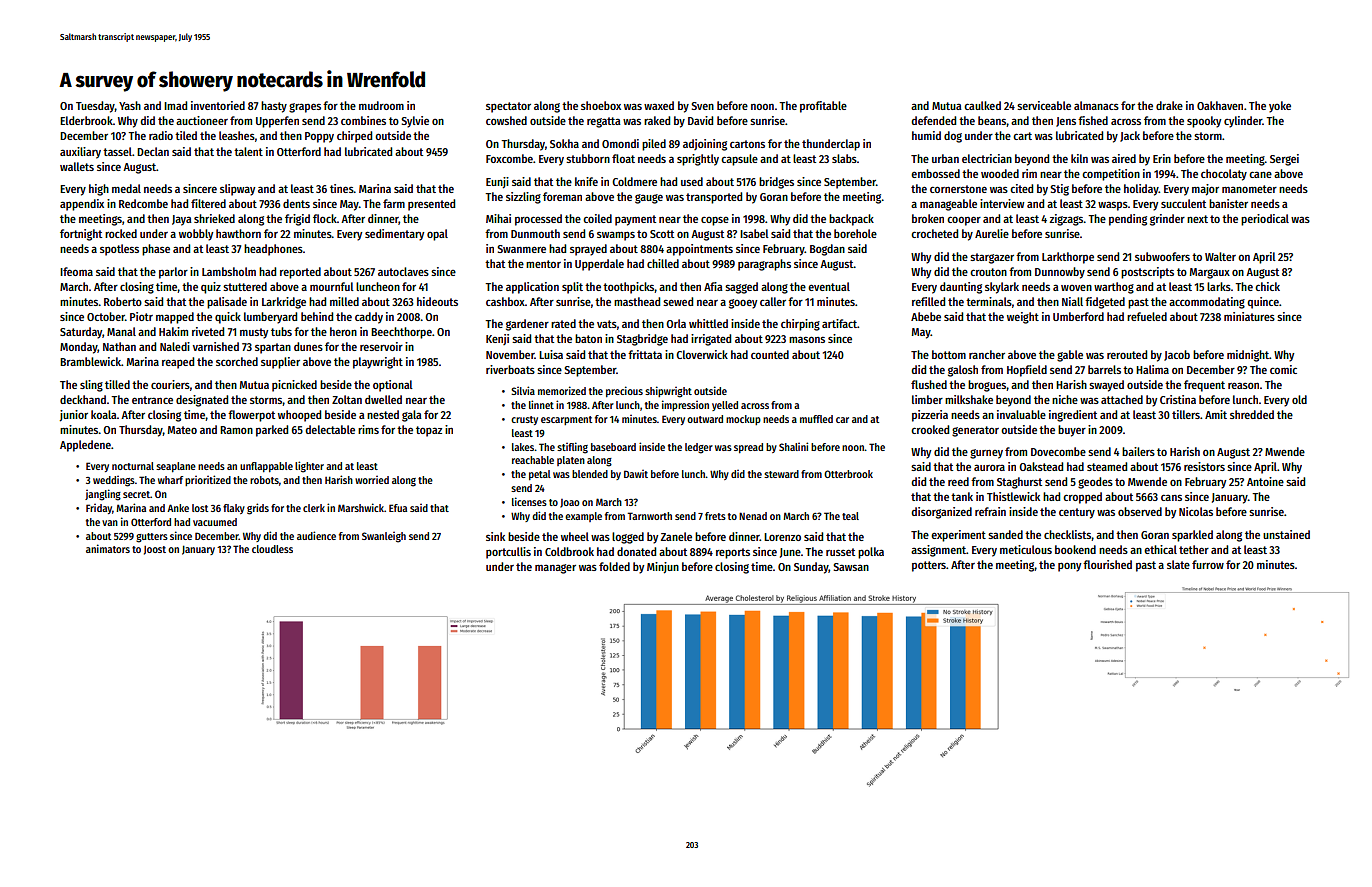 The height and width of the screenshot is (887, 1372). Describe the element at coordinates (829, 286) in the screenshot. I see `eventual` at that location.
